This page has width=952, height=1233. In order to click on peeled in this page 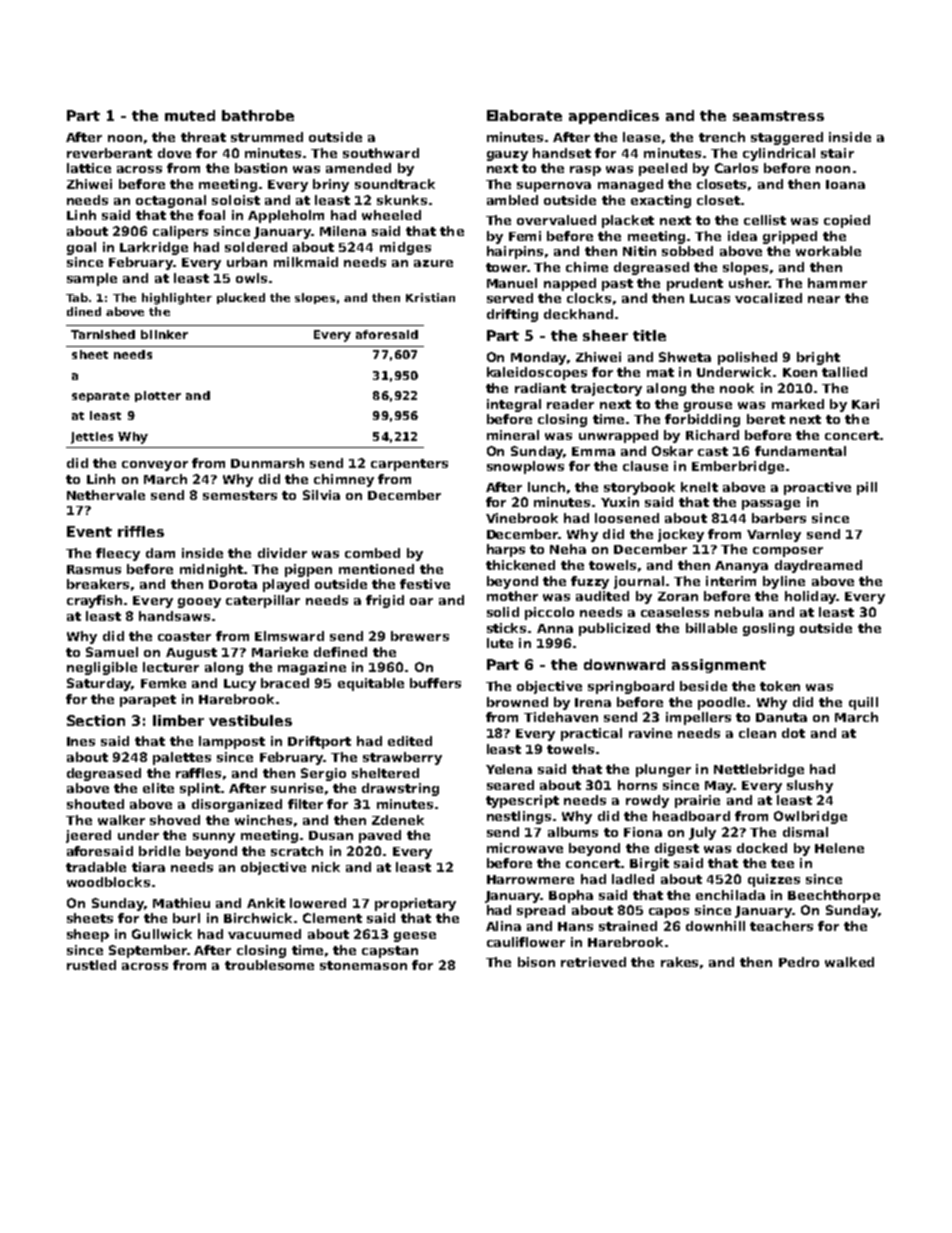, I will do `click(663, 169)`.
